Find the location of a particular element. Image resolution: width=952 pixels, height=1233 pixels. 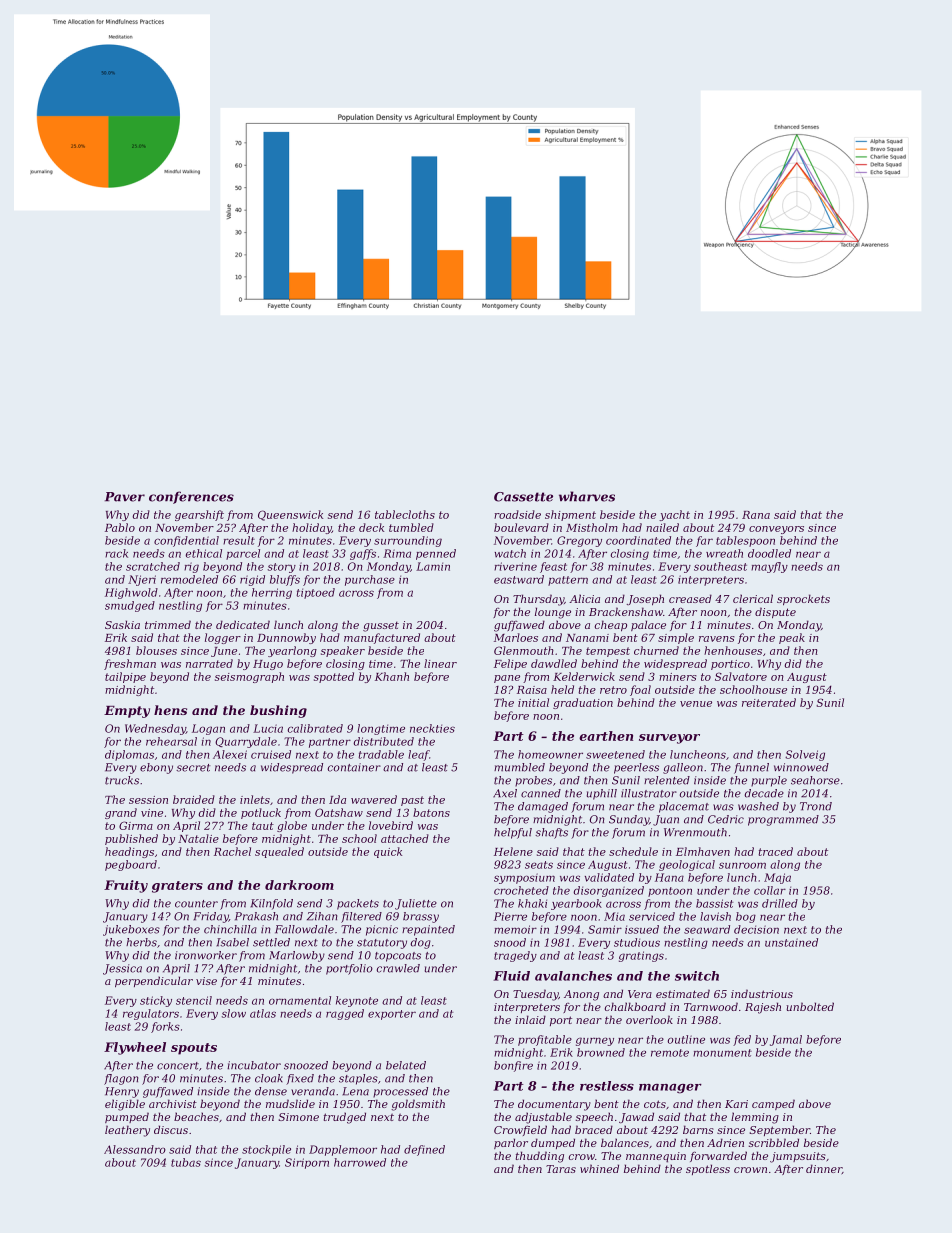

conferences is located at coordinates (191, 497).
